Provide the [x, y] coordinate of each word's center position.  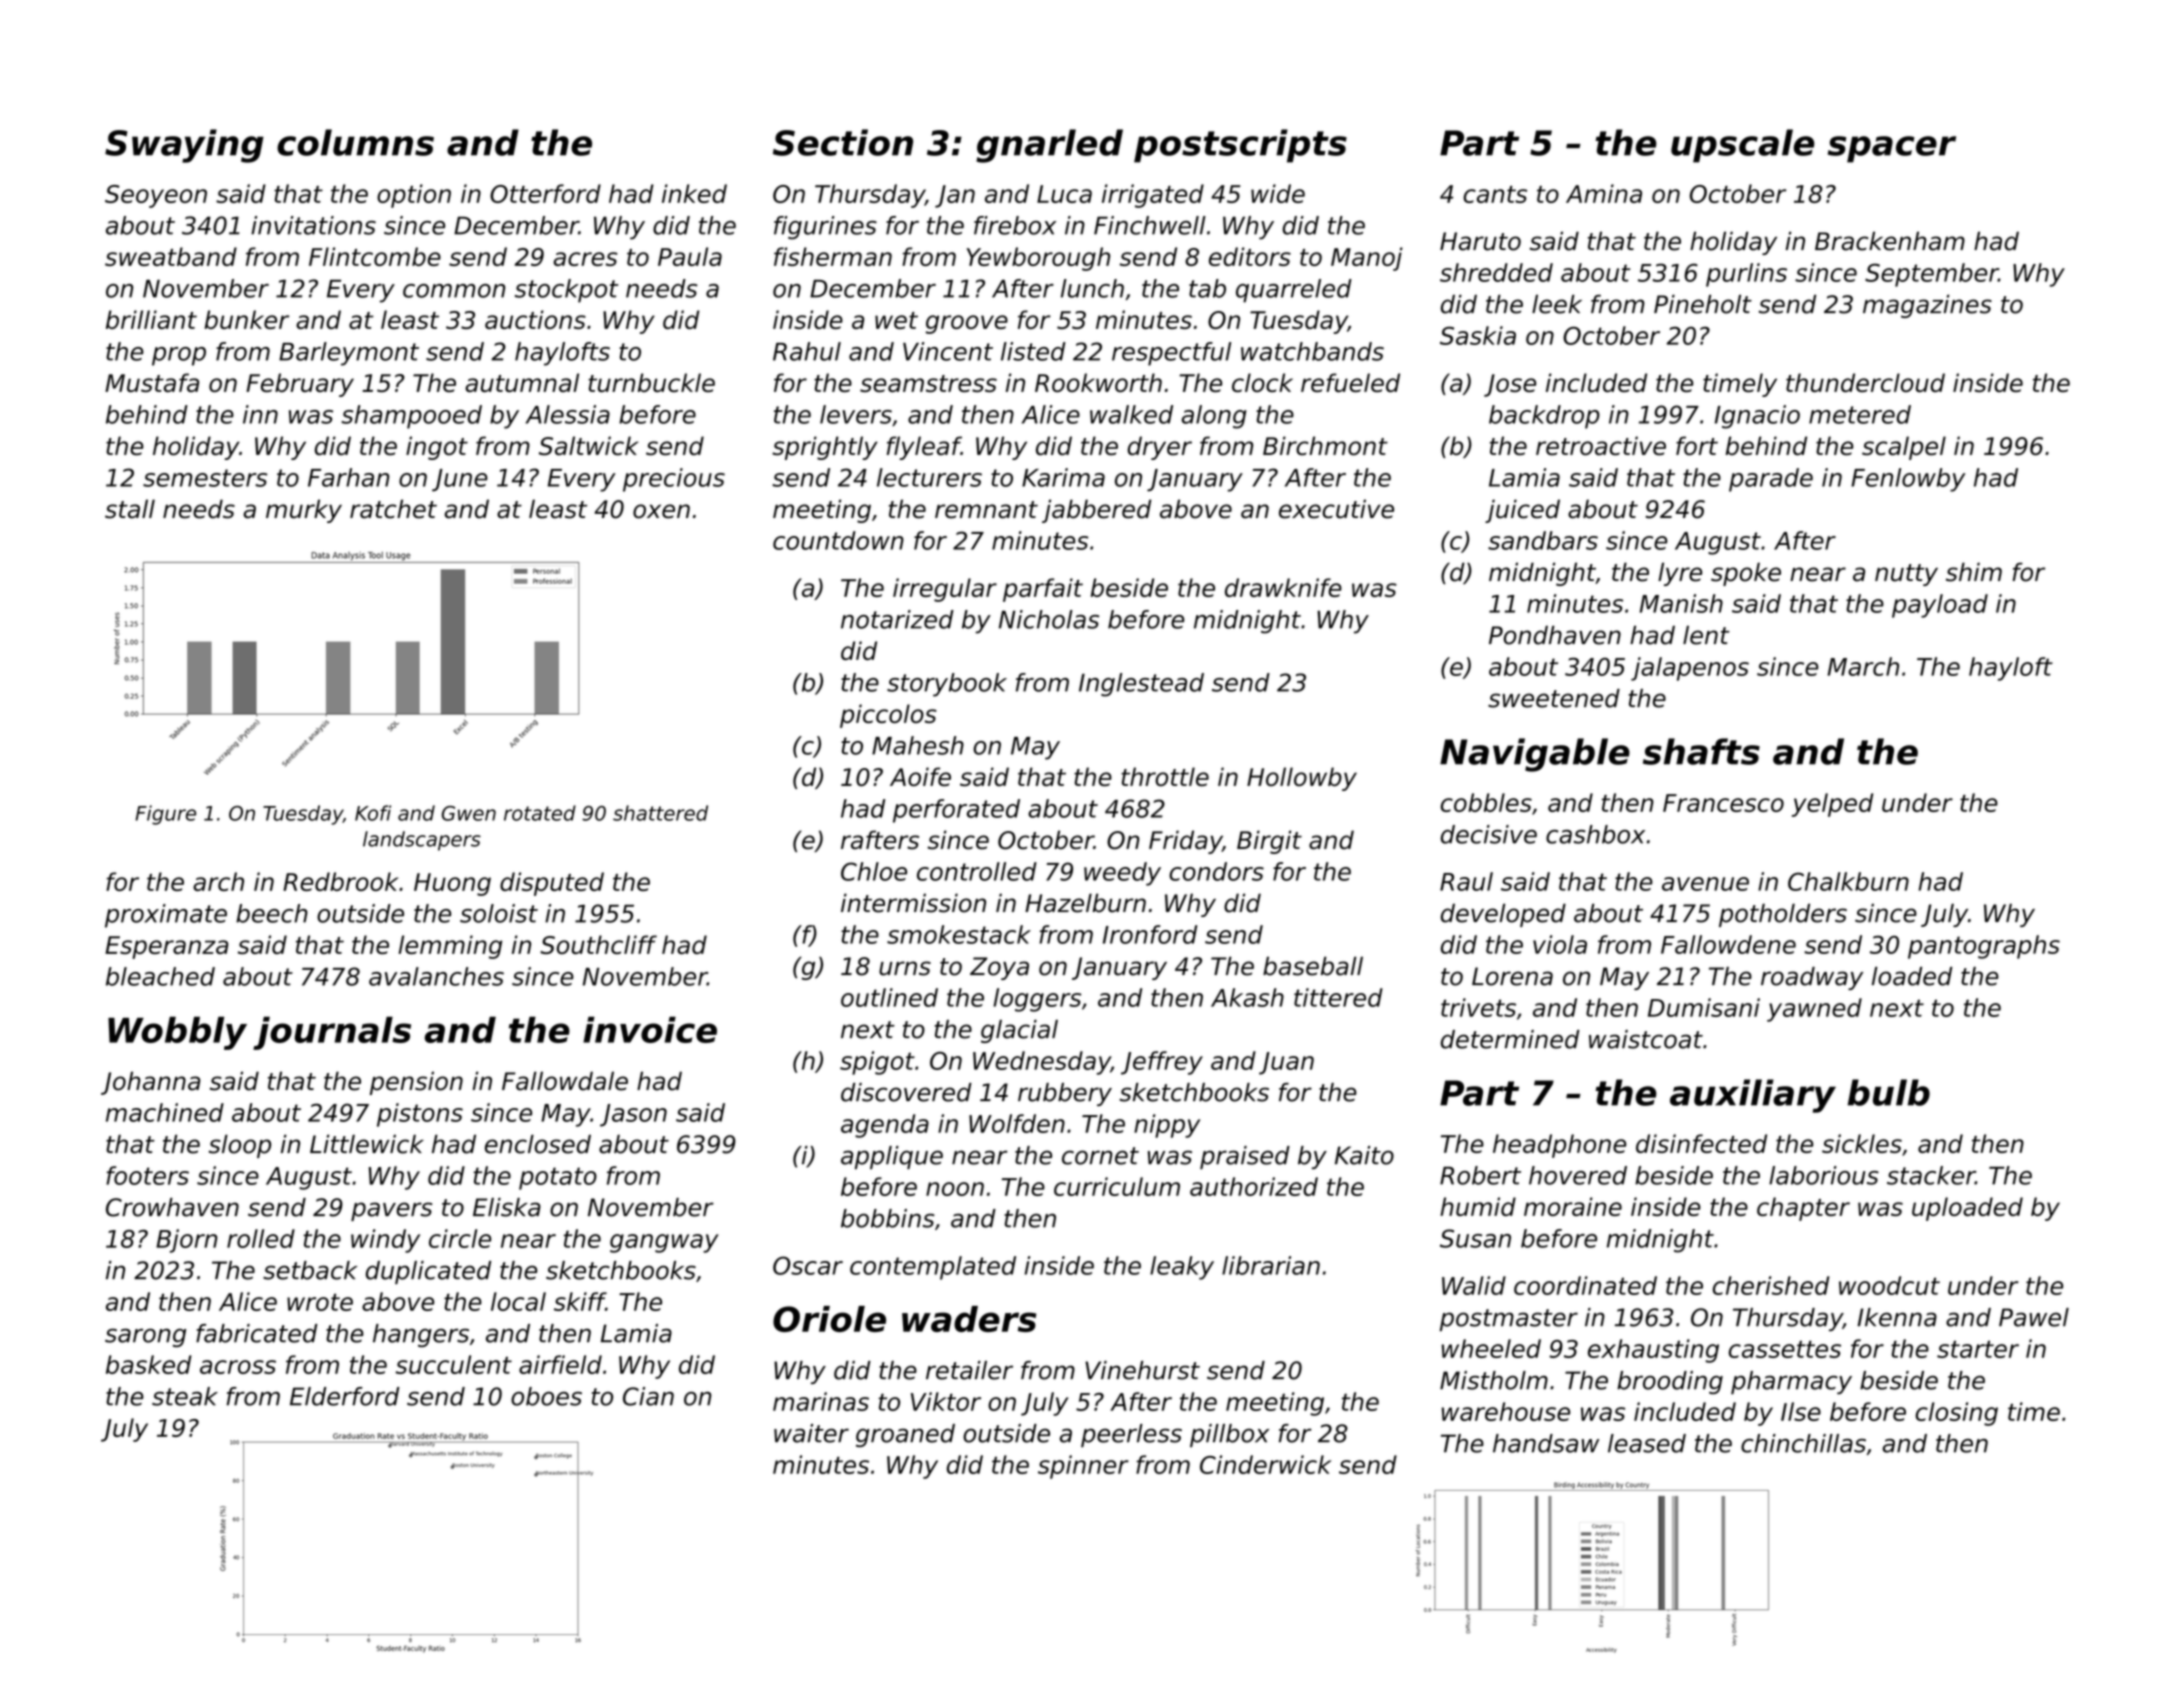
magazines [1927, 306]
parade [1771, 480]
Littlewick [367, 1144]
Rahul [807, 351]
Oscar [808, 1265]
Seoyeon [156, 196]
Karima [1063, 477]
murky [304, 511]
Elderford [344, 1396]
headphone [1559, 1146]
